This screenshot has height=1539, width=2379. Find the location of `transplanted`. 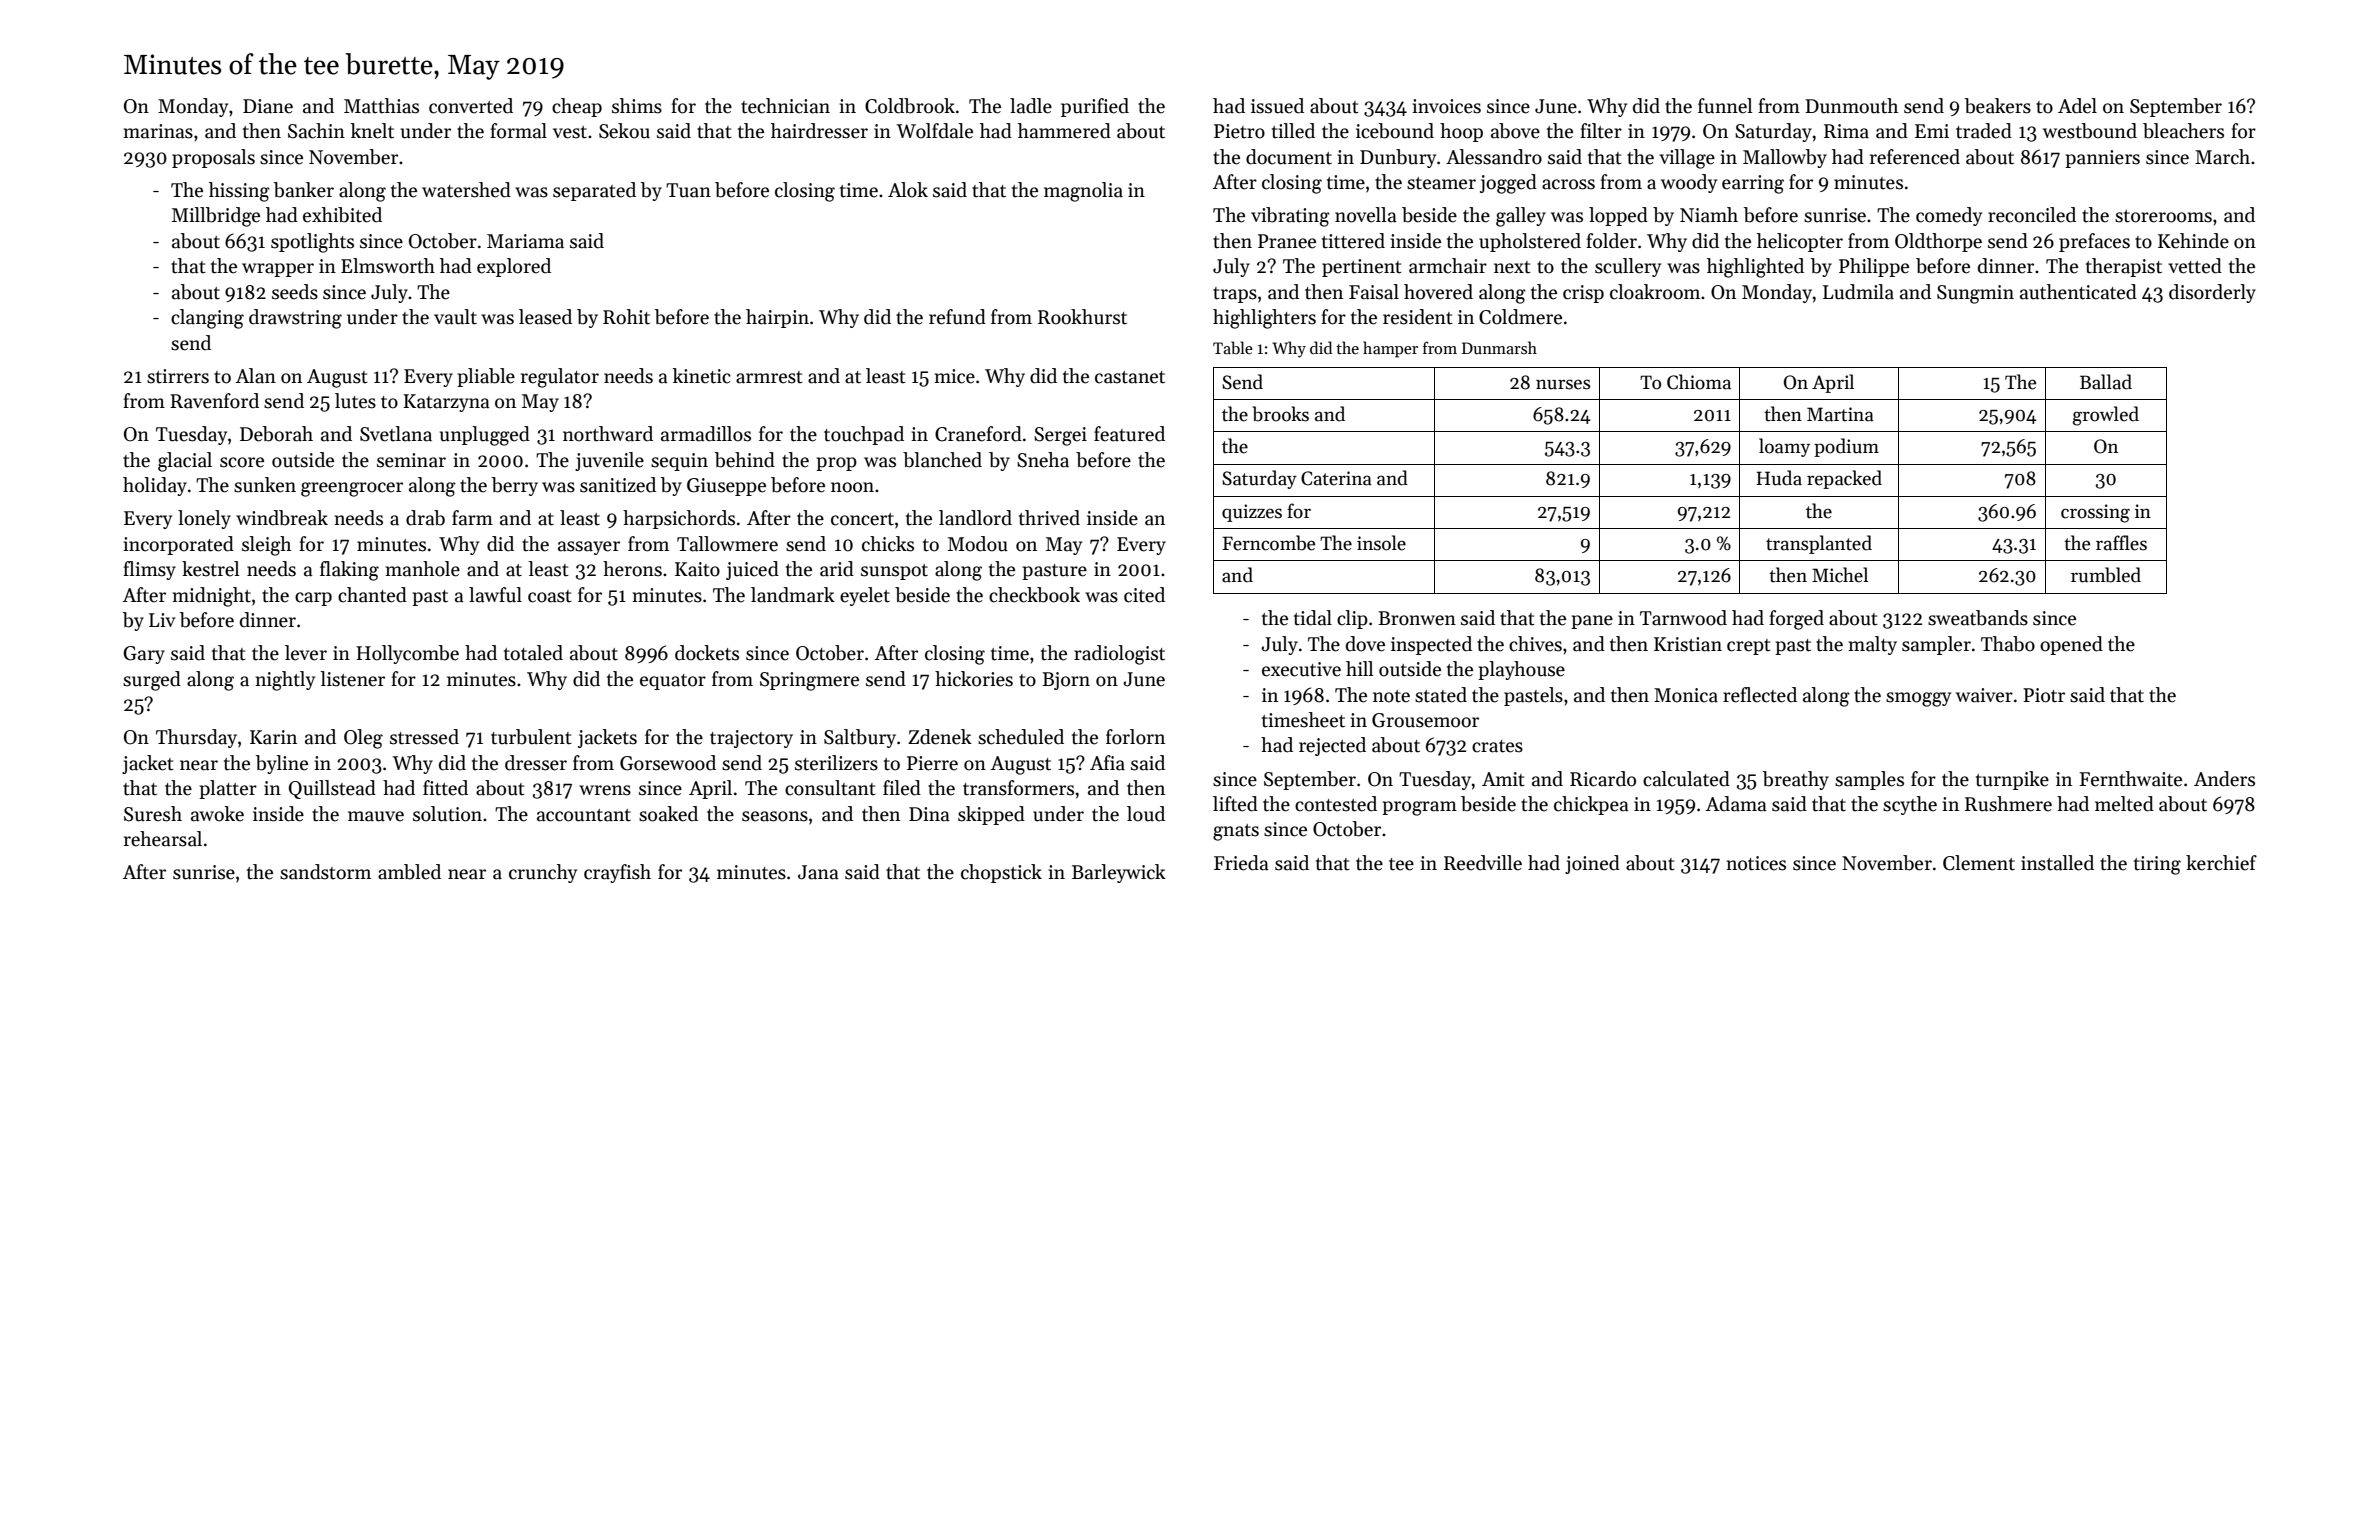

transplanted is located at coordinates (1819, 544).
